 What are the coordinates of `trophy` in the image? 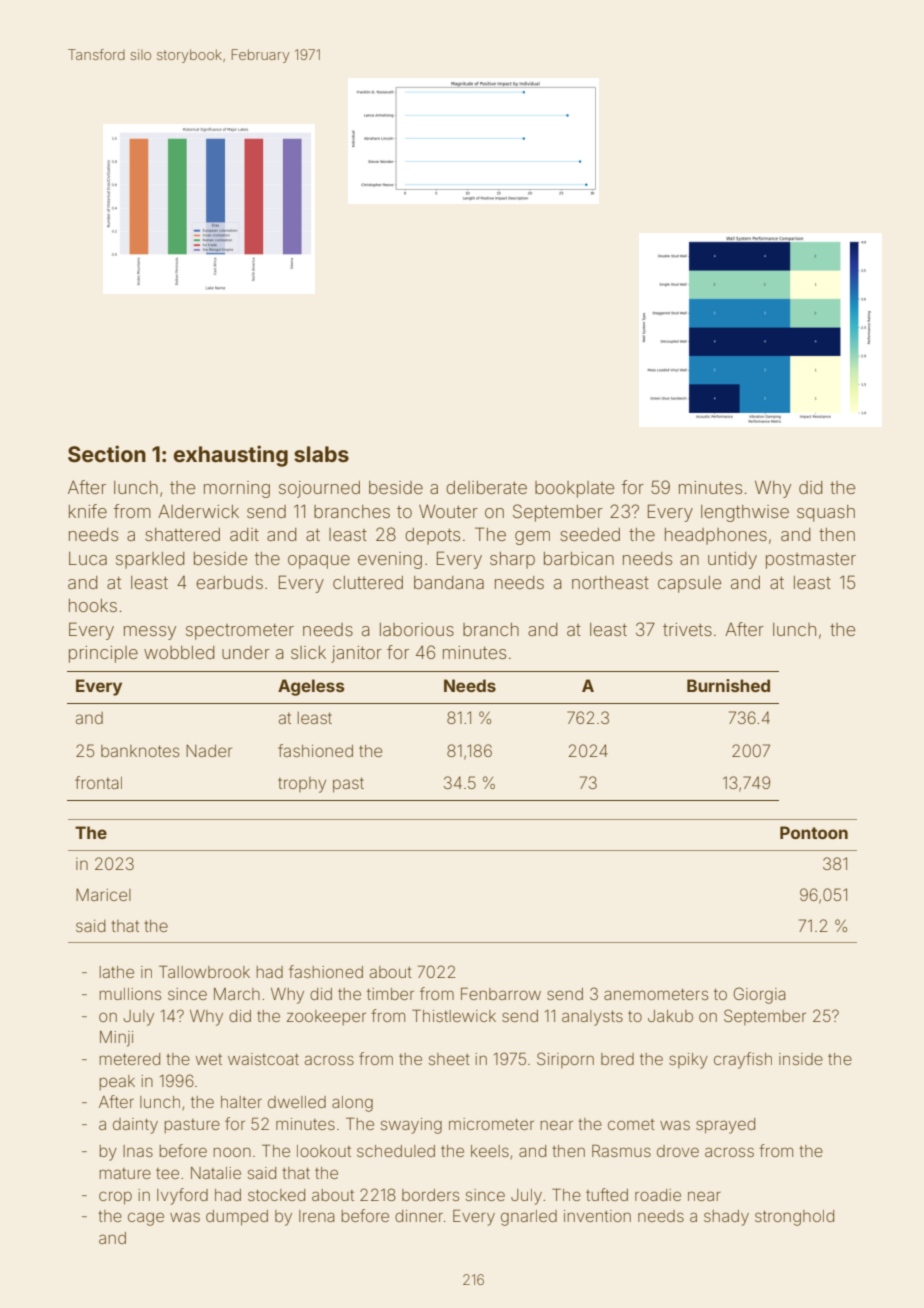 It's located at (302, 785).
